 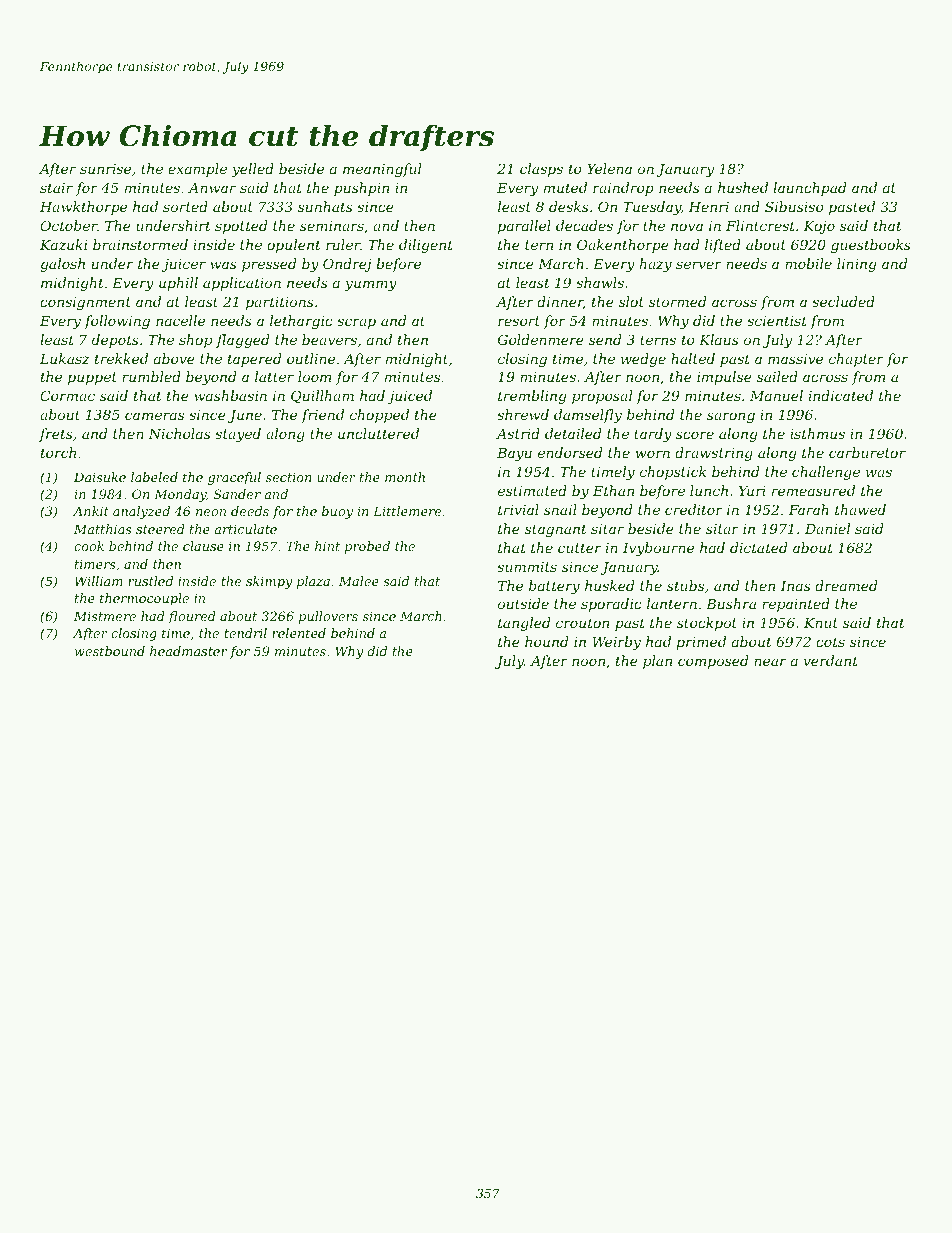 I want to click on lifted, so click(x=723, y=246).
